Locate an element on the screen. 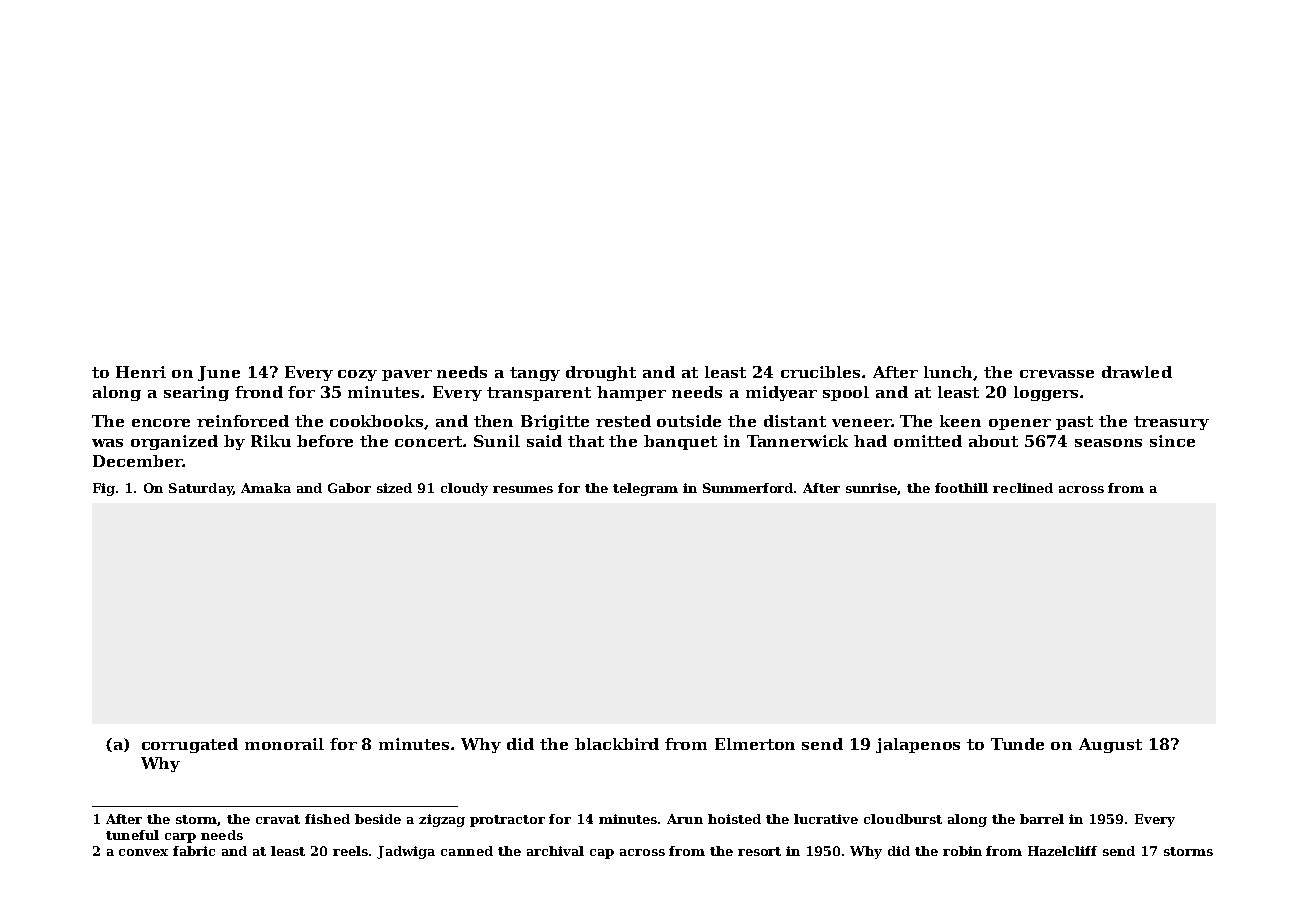  reclined is located at coordinates (1023, 488).
